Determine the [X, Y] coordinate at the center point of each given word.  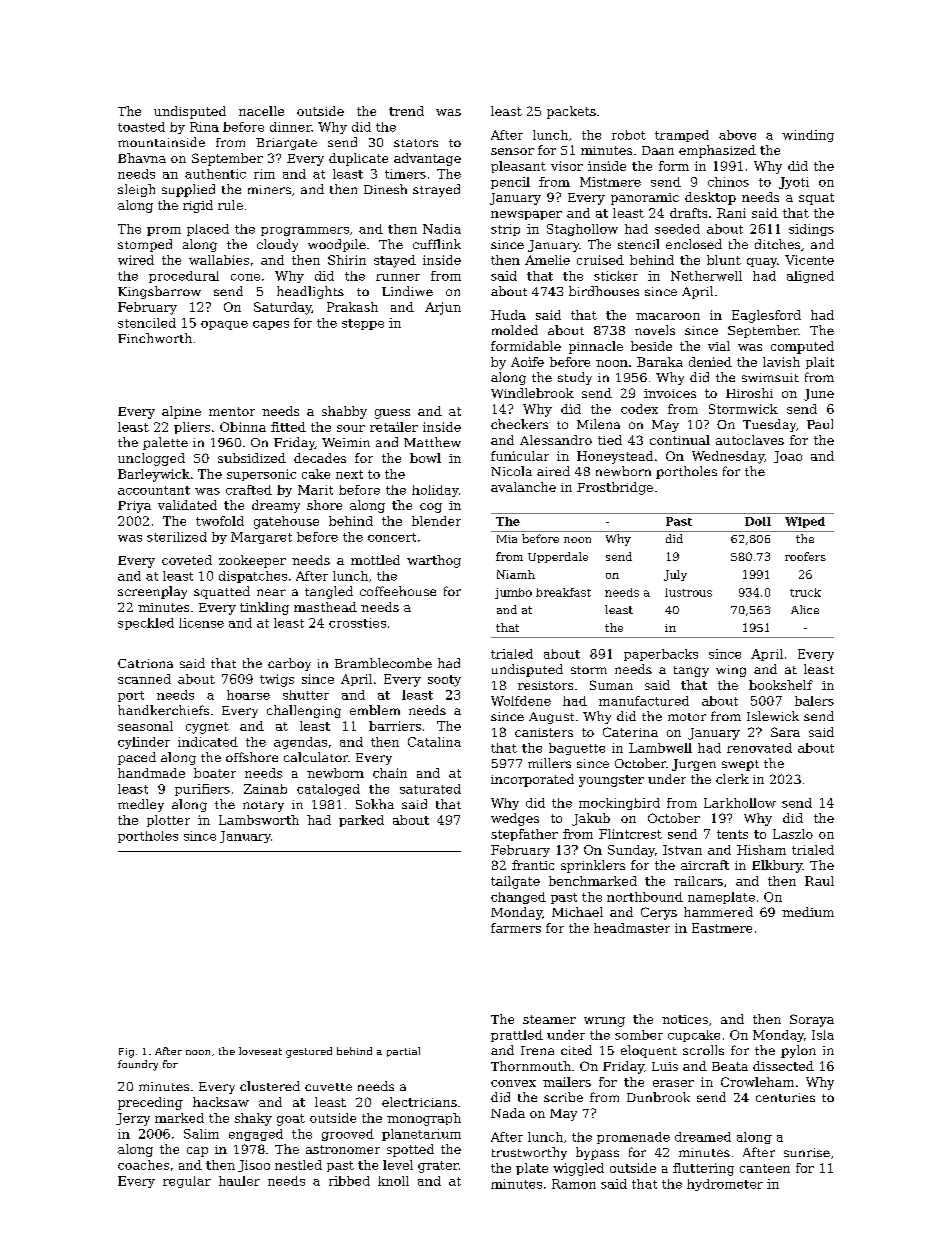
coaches [143, 1165]
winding [808, 136]
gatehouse [286, 522]
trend [406, 111]
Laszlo [793, 834]
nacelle [261, 111]
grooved [348, 1135]
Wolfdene [521, 701]
